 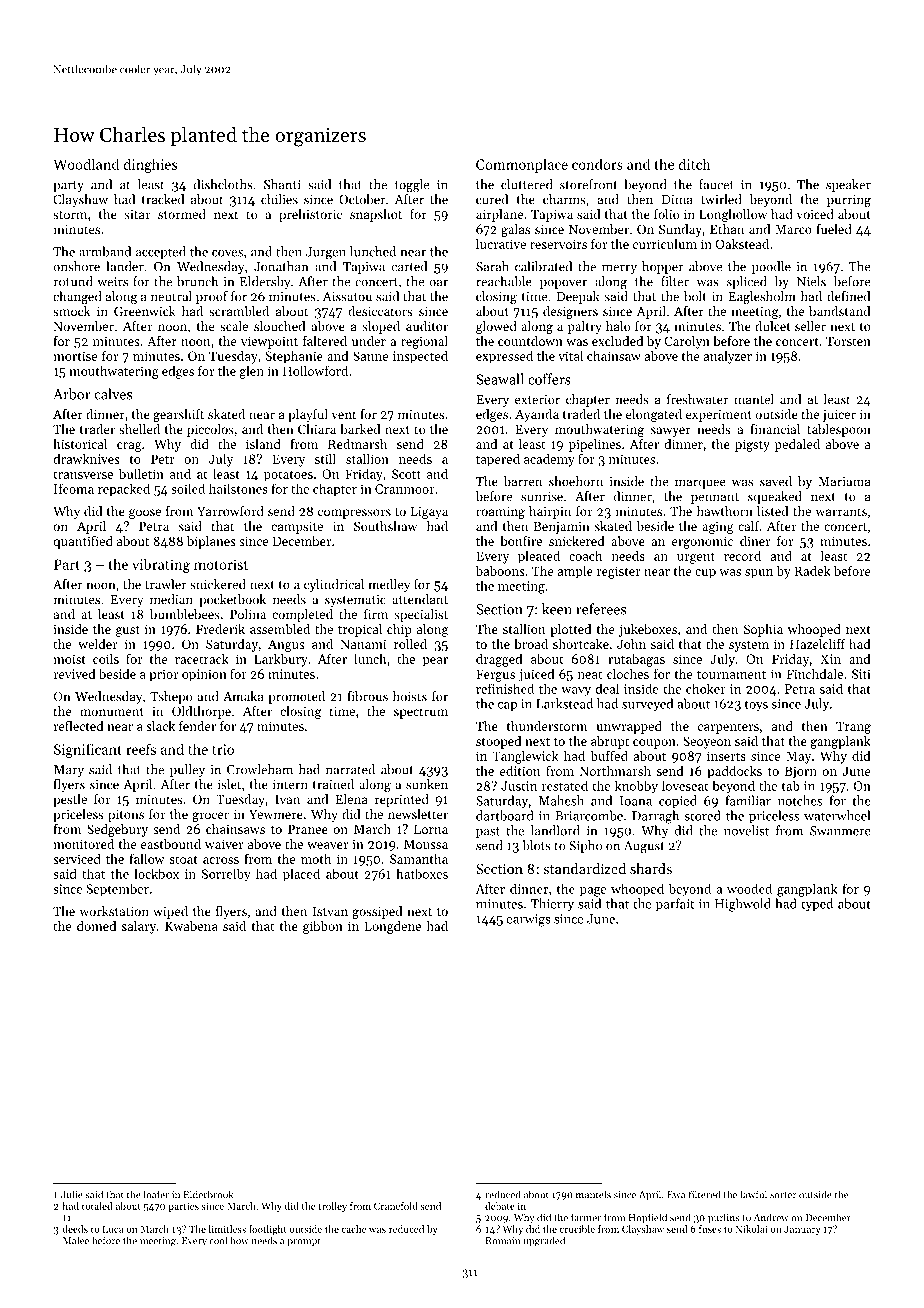 What do you see at coordinates (97, 429) in the screenshot?
I see `trader` at bounding box center [97, 429].
